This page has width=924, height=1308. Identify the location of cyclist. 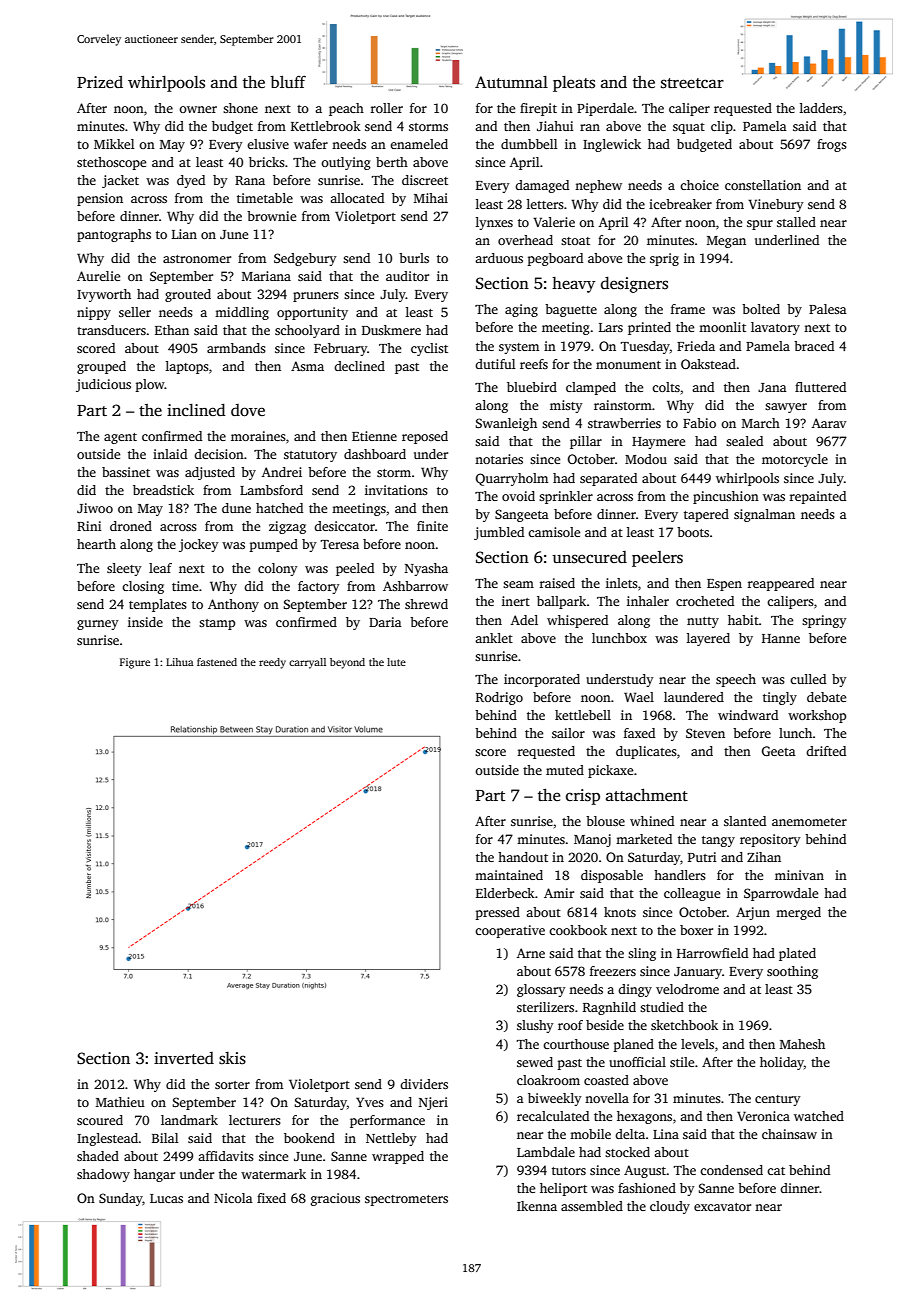
(429, 349).
